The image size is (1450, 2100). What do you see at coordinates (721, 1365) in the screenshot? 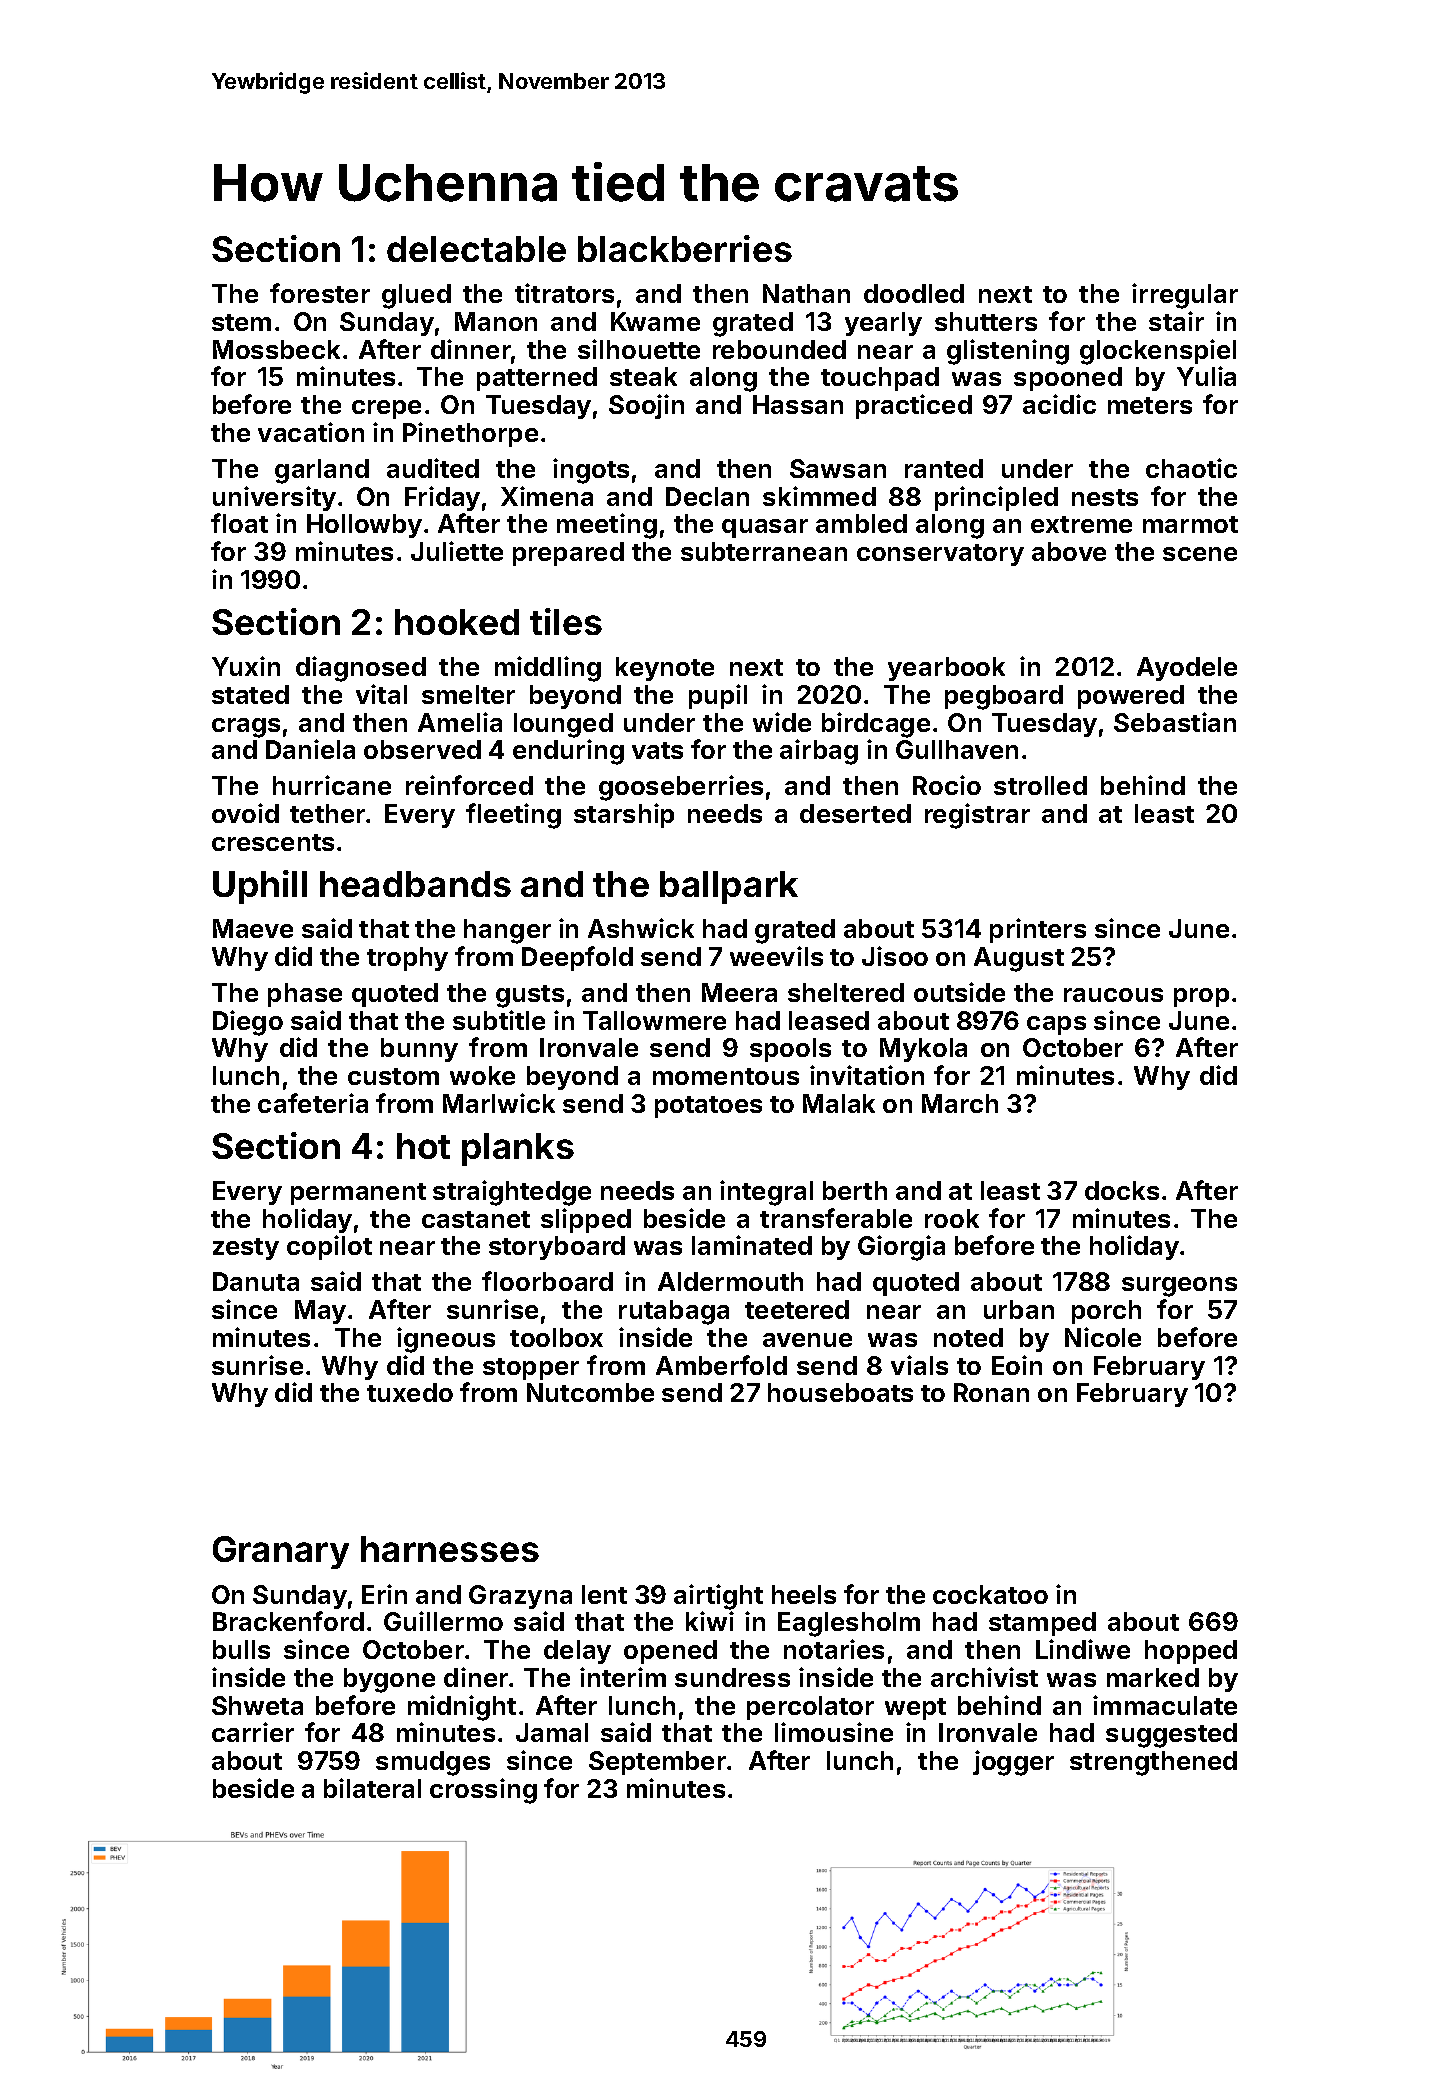
I see `Amberfold` at bounding box center [721, 1365].
